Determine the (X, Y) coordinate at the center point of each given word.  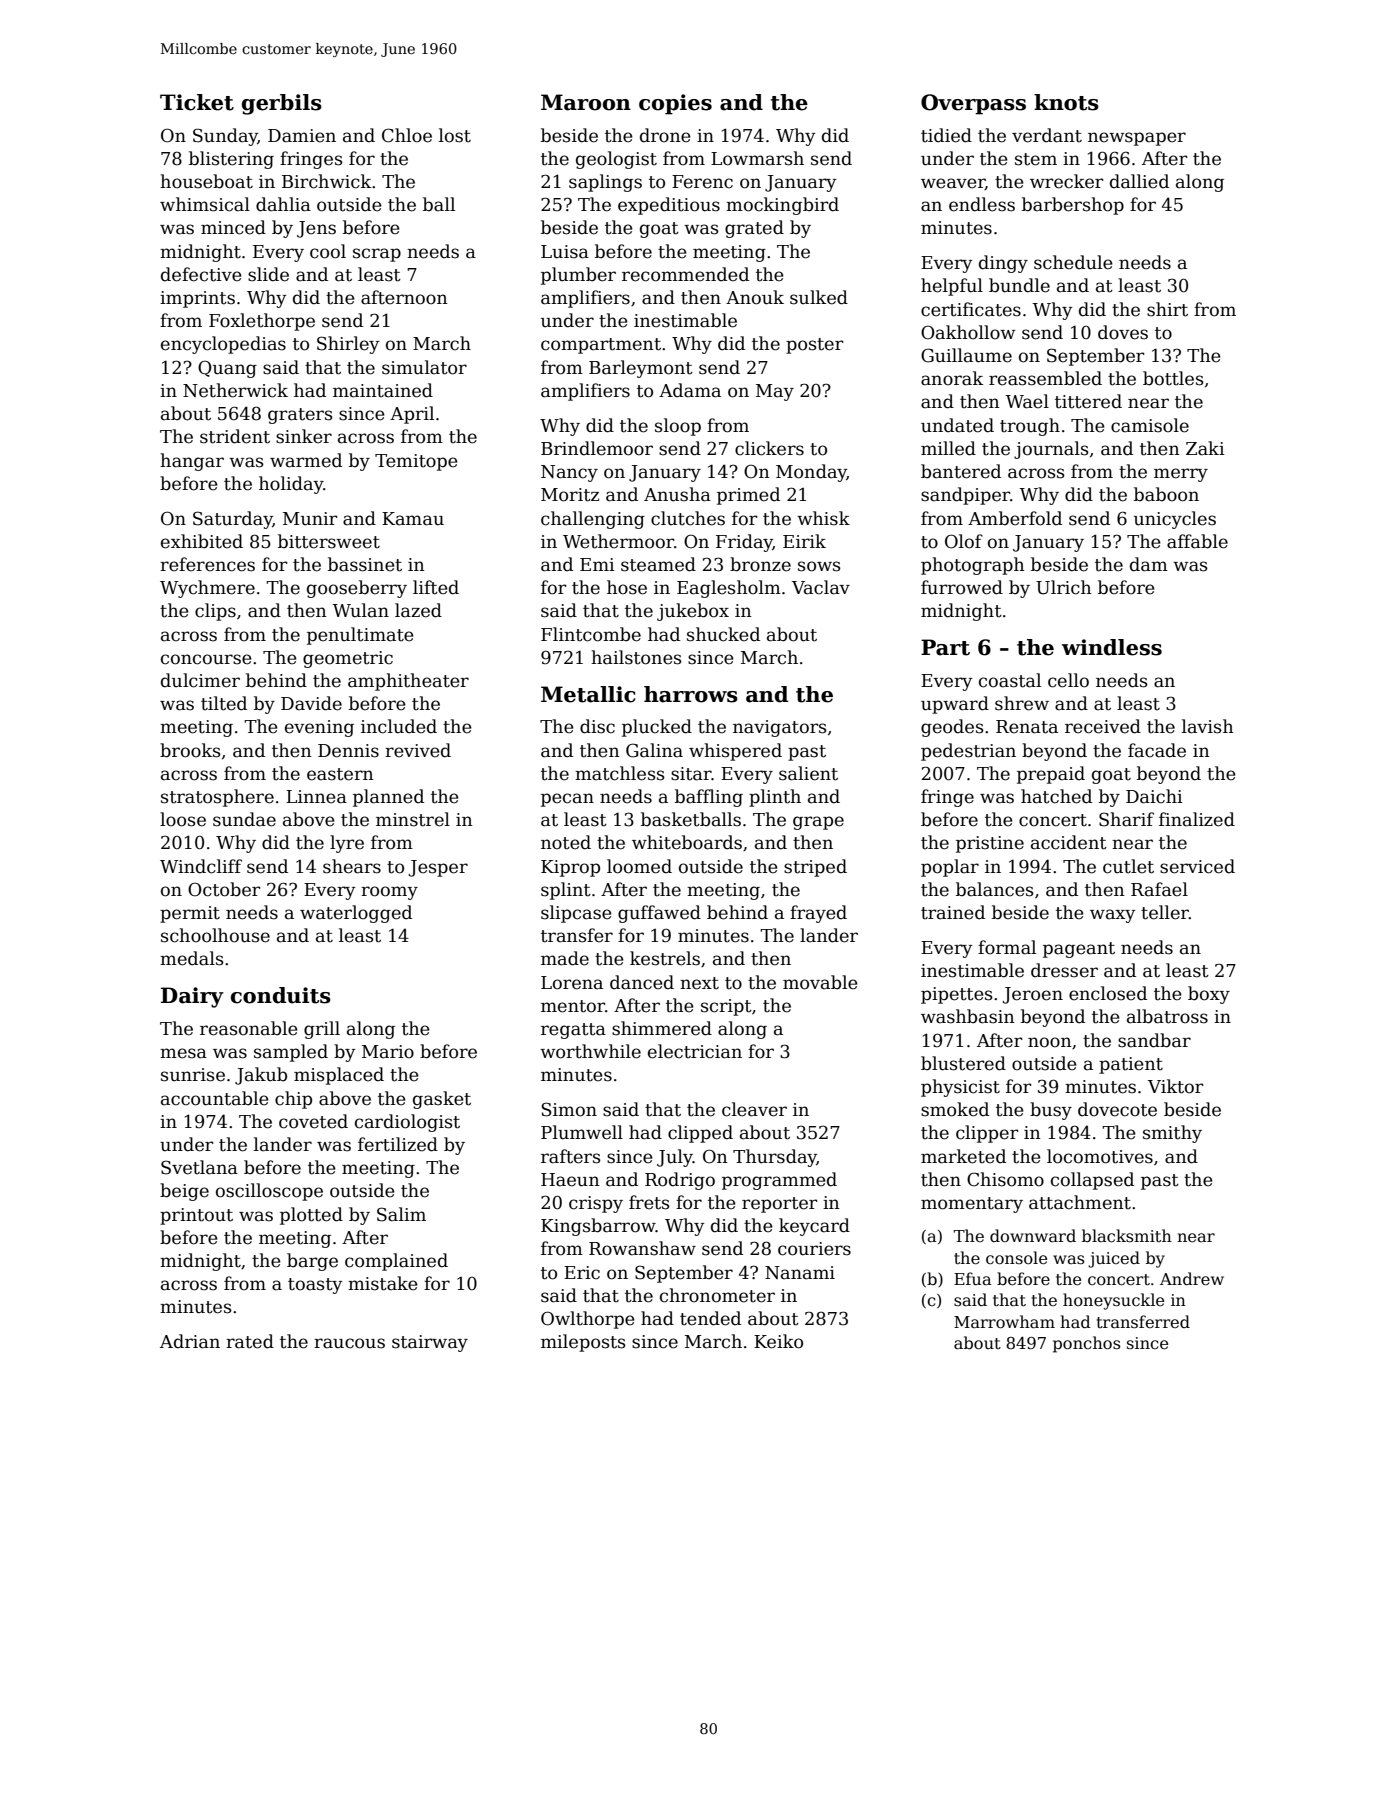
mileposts (583, 1343)
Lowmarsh (757, 158)
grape (818, 823)
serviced (1197, 866)
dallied (1139, 181)
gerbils (282, 104)
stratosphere (217, 798)
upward (955, 705)
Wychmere (207, 589)
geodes (952, 728)
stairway (430, 1343)
